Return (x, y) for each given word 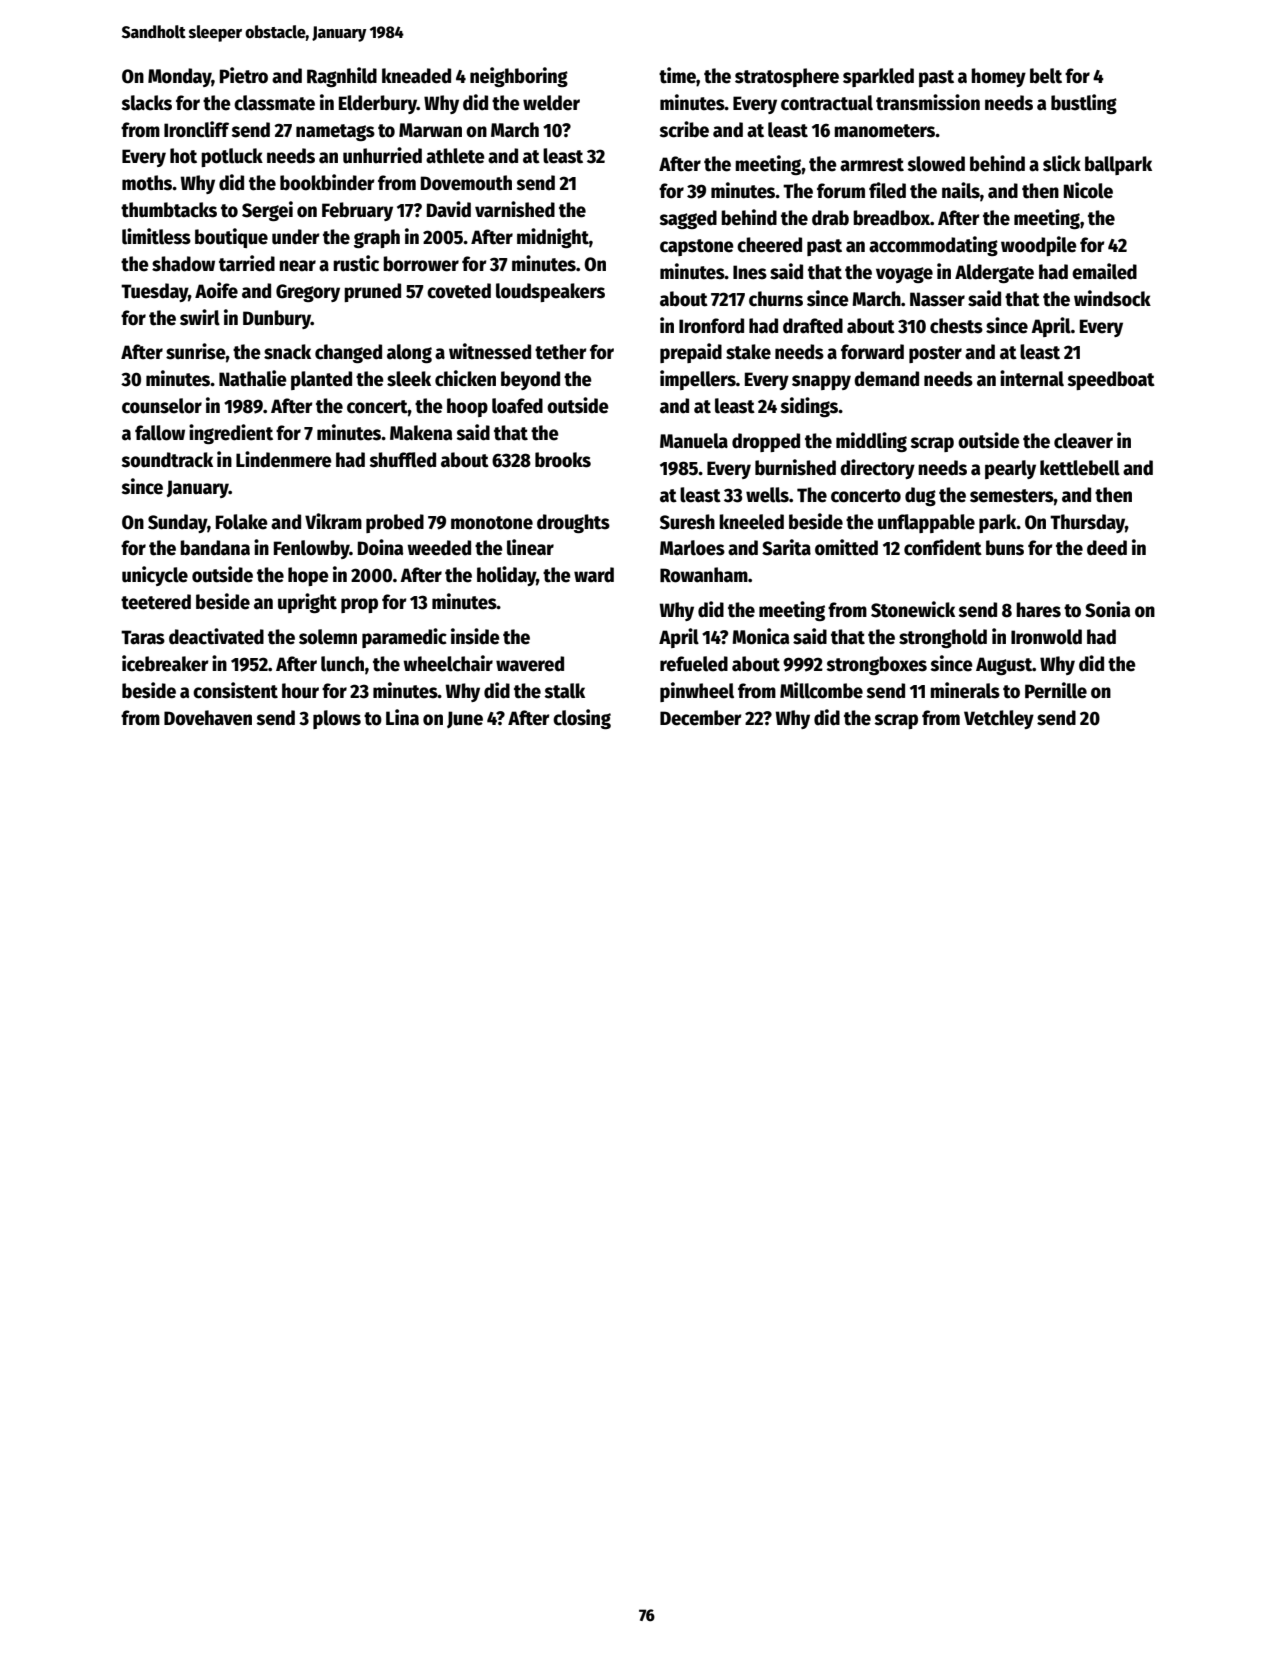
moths (147, 183)
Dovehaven (208, 718)
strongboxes (876, 665)
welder (551, 103)
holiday (506, 576)
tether (561, 352)
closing (582, 719)
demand (886, 379)
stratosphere (787, 77)
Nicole (1088, 190)
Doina (381, 547)
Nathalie (253, 378)
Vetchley (999, 719)
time (677, 75)
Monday (180, 77)
